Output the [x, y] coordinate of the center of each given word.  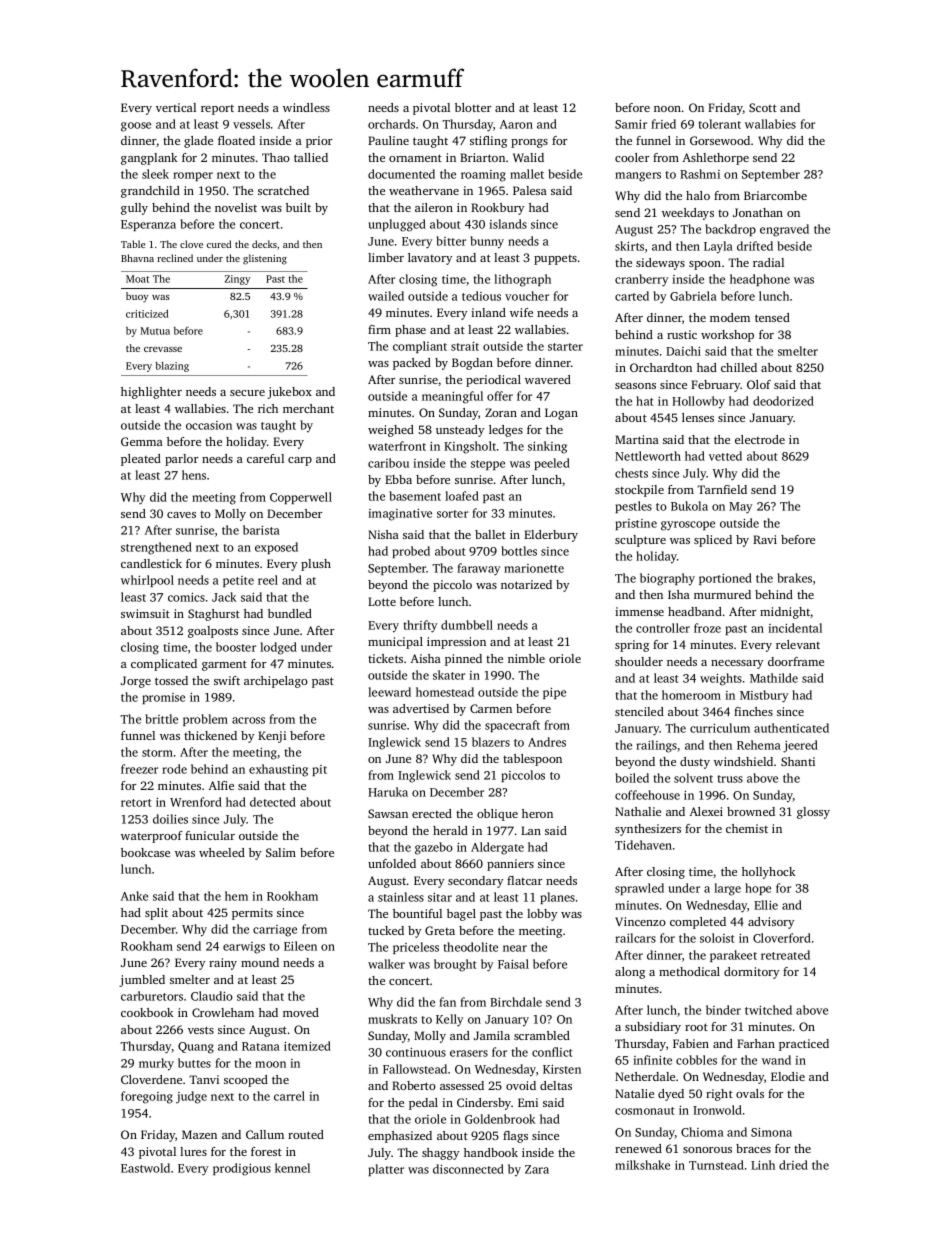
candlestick [151, 563]
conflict [552, 1052]
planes [557, 898]
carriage [275, 931]
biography [667, 579]
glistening [265, 259]
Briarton [482, 157]
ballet [490, 534]
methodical [689, 971]
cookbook [147, 1012]
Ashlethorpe [715, 159]
